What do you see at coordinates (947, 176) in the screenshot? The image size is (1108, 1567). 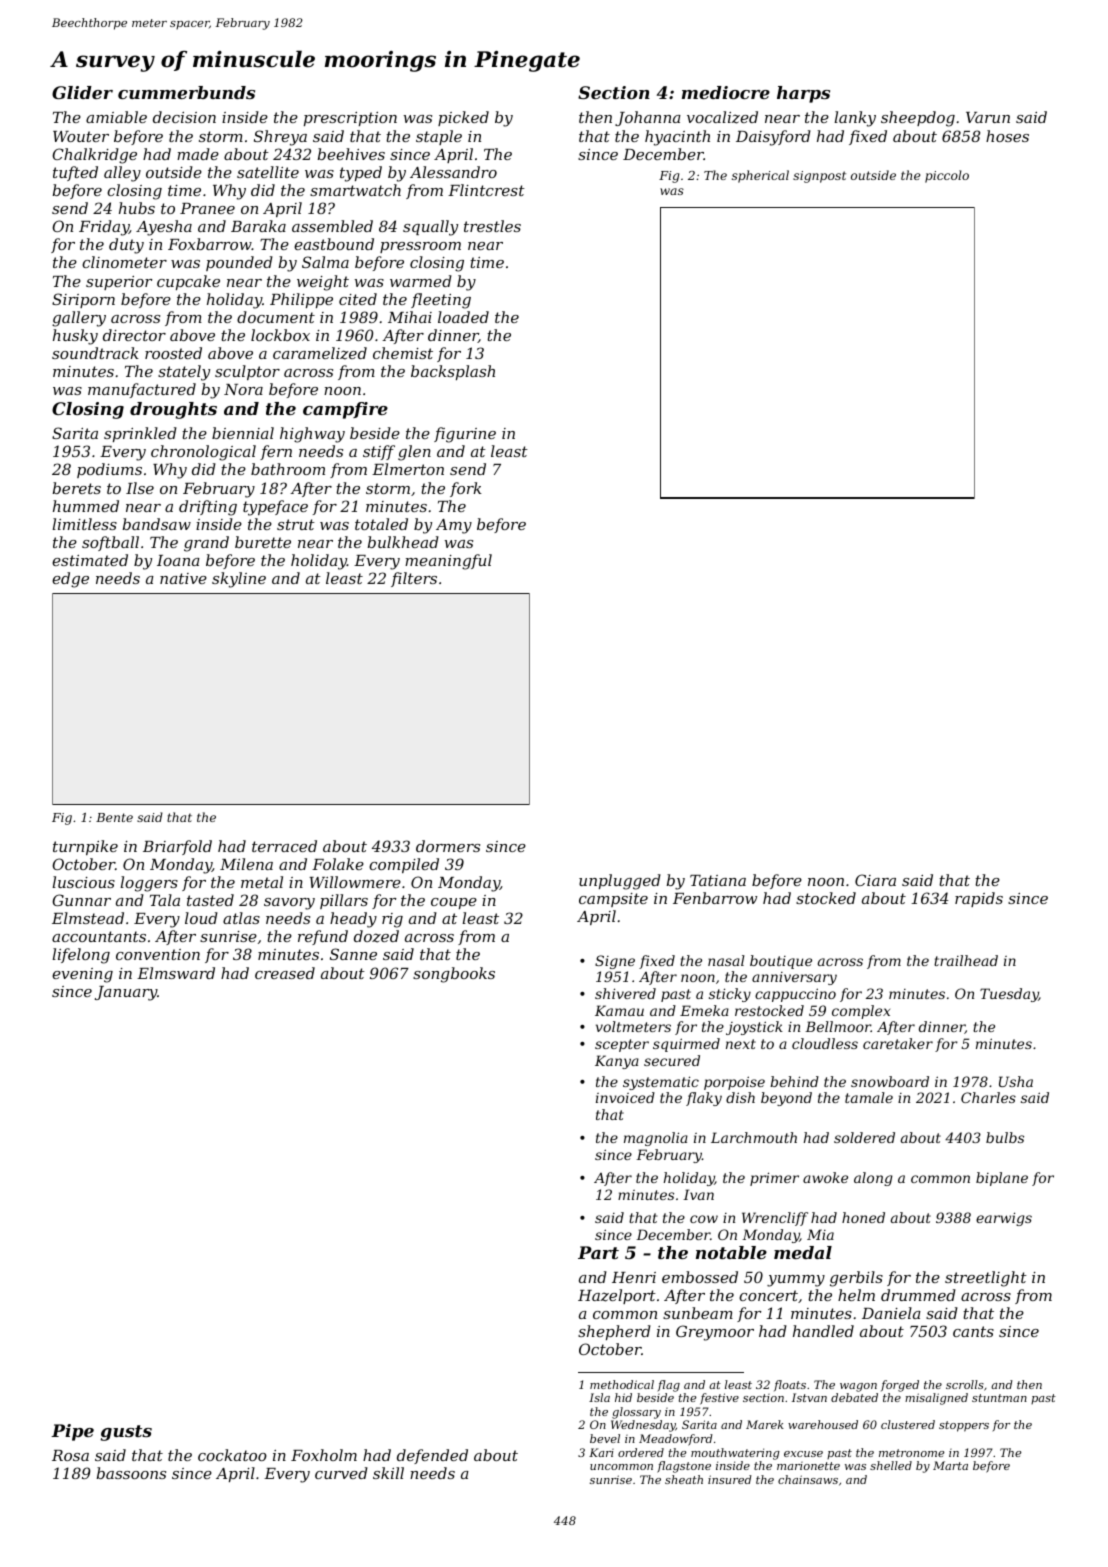 I see `piccolo` at bounding box center [947, 176].
